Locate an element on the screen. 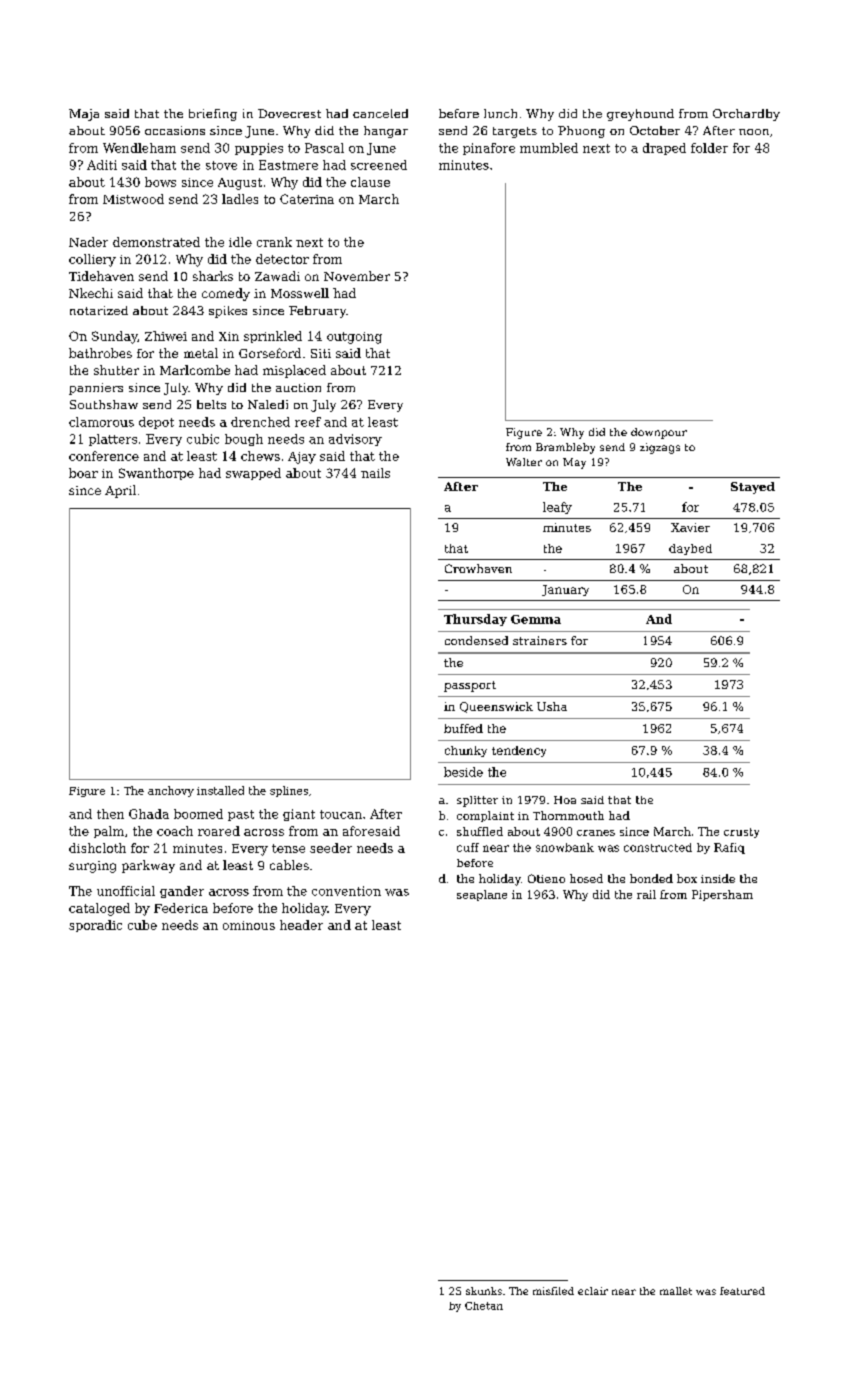 This screenshot has height=1400, width=849. skunks is located at coordinates (484, 1291).
